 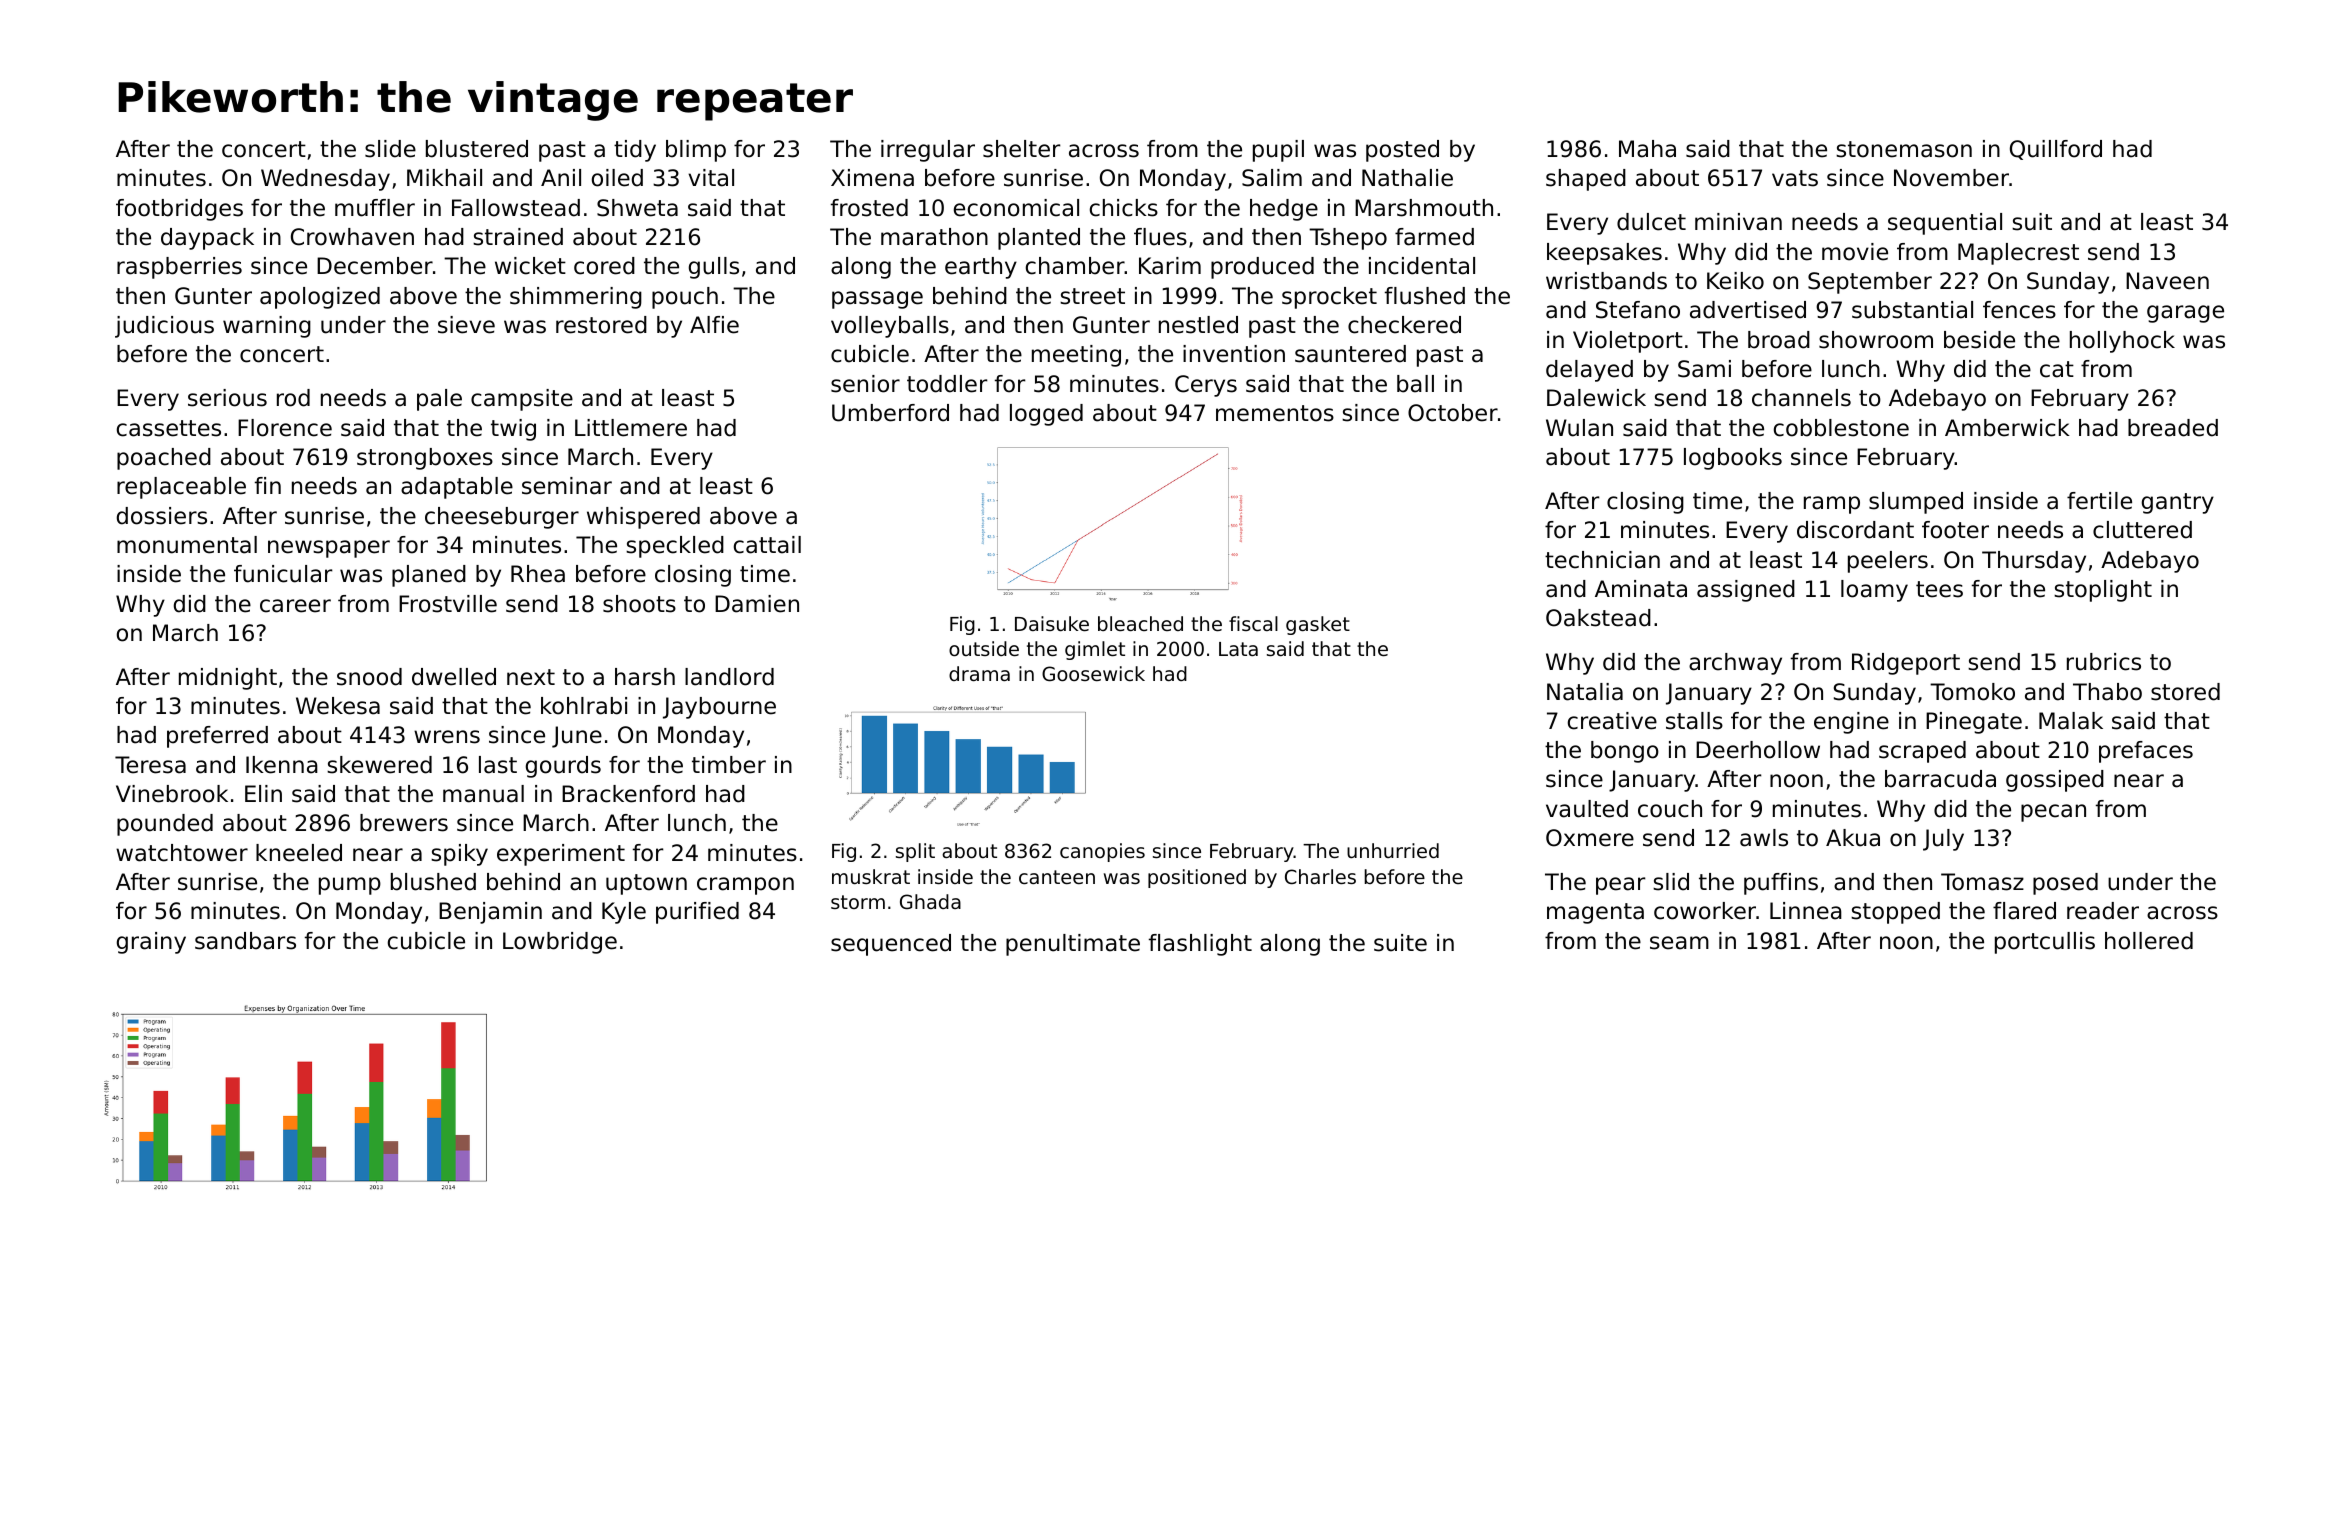 I want to click on career, so click(x=295, y=606).
